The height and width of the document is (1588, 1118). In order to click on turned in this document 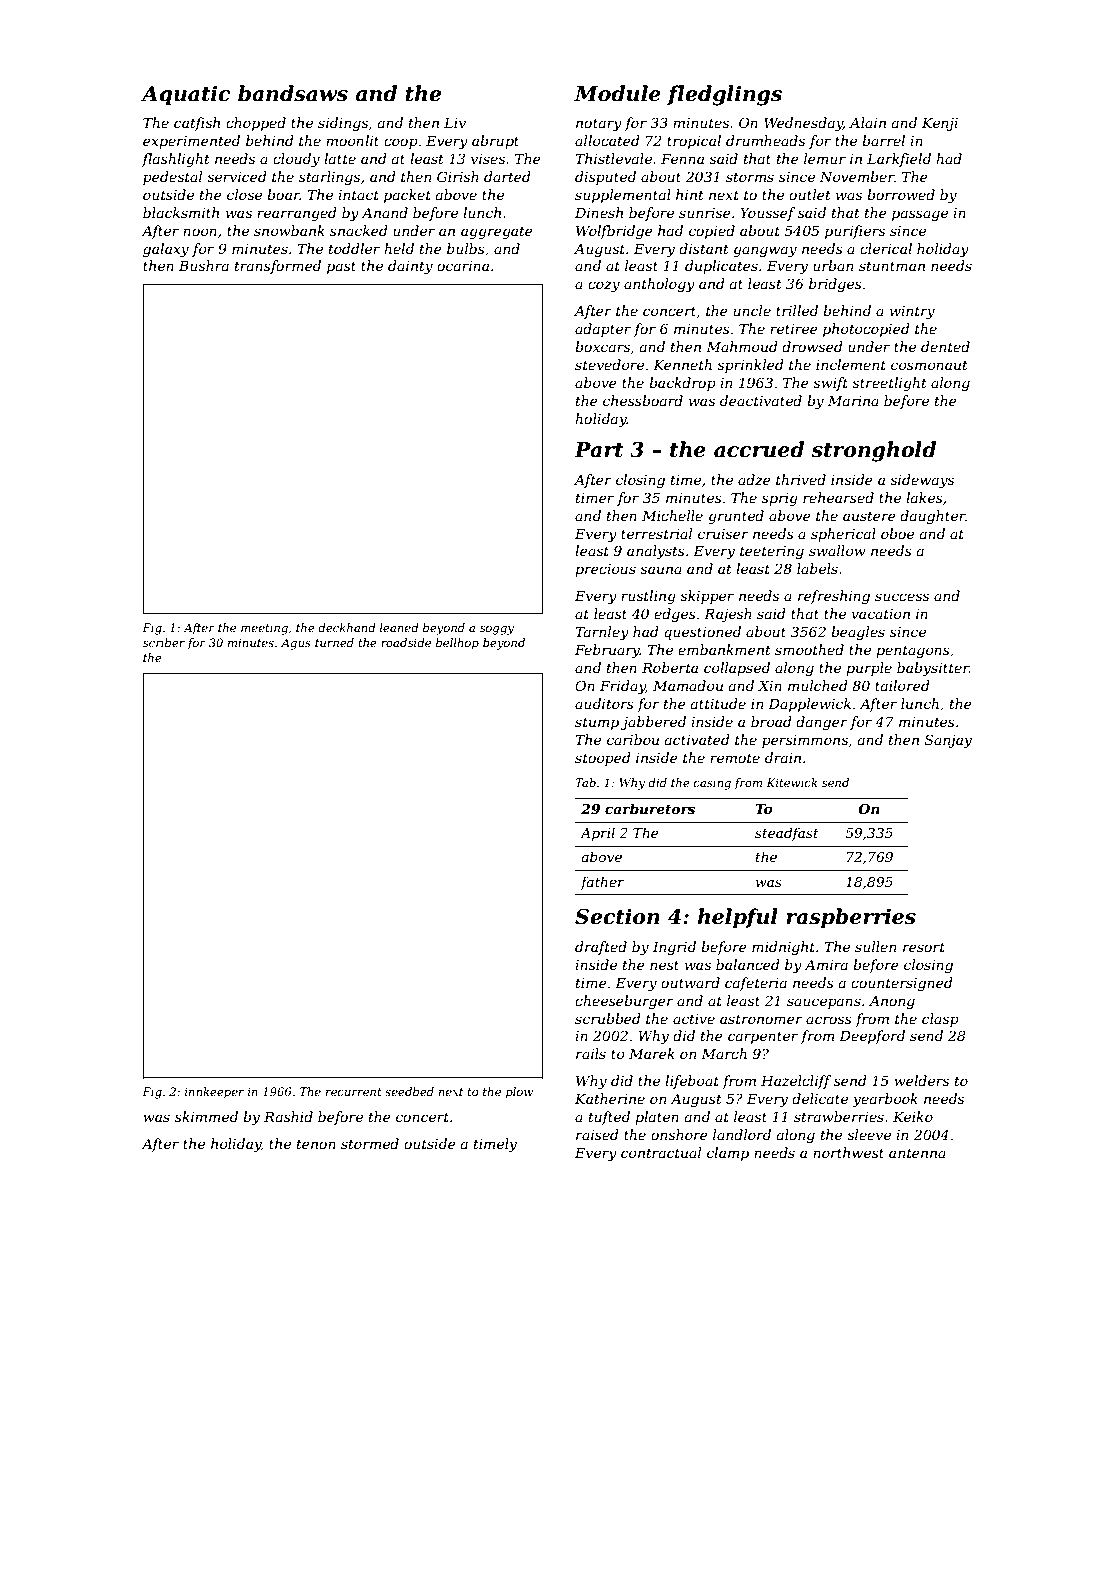, I will do `click(334, 642)`.
